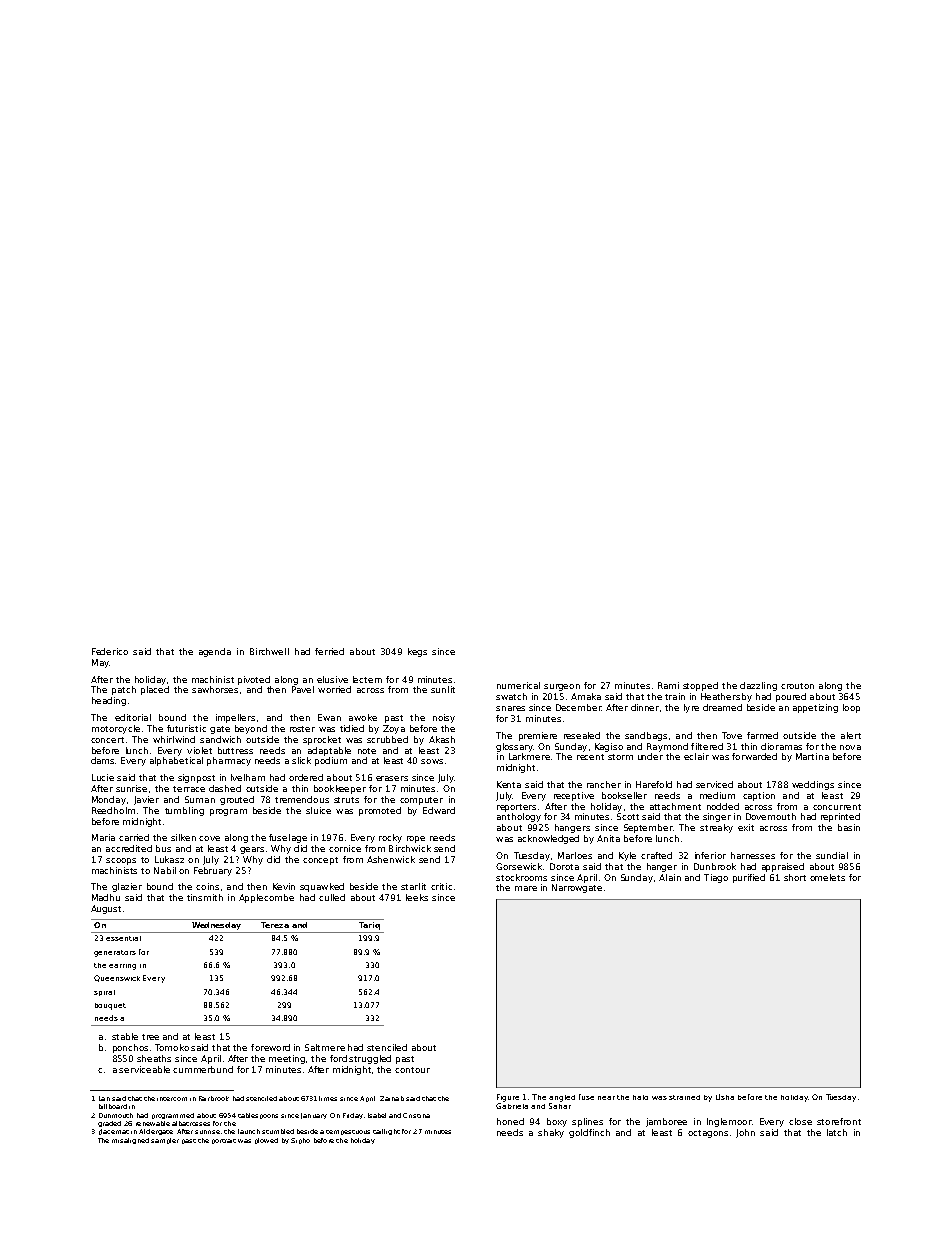 This document has height=1233, width=952. What do you see at coordinates (417, 652) in the document?
I see `kegs` at bounding box center [417, 652].
